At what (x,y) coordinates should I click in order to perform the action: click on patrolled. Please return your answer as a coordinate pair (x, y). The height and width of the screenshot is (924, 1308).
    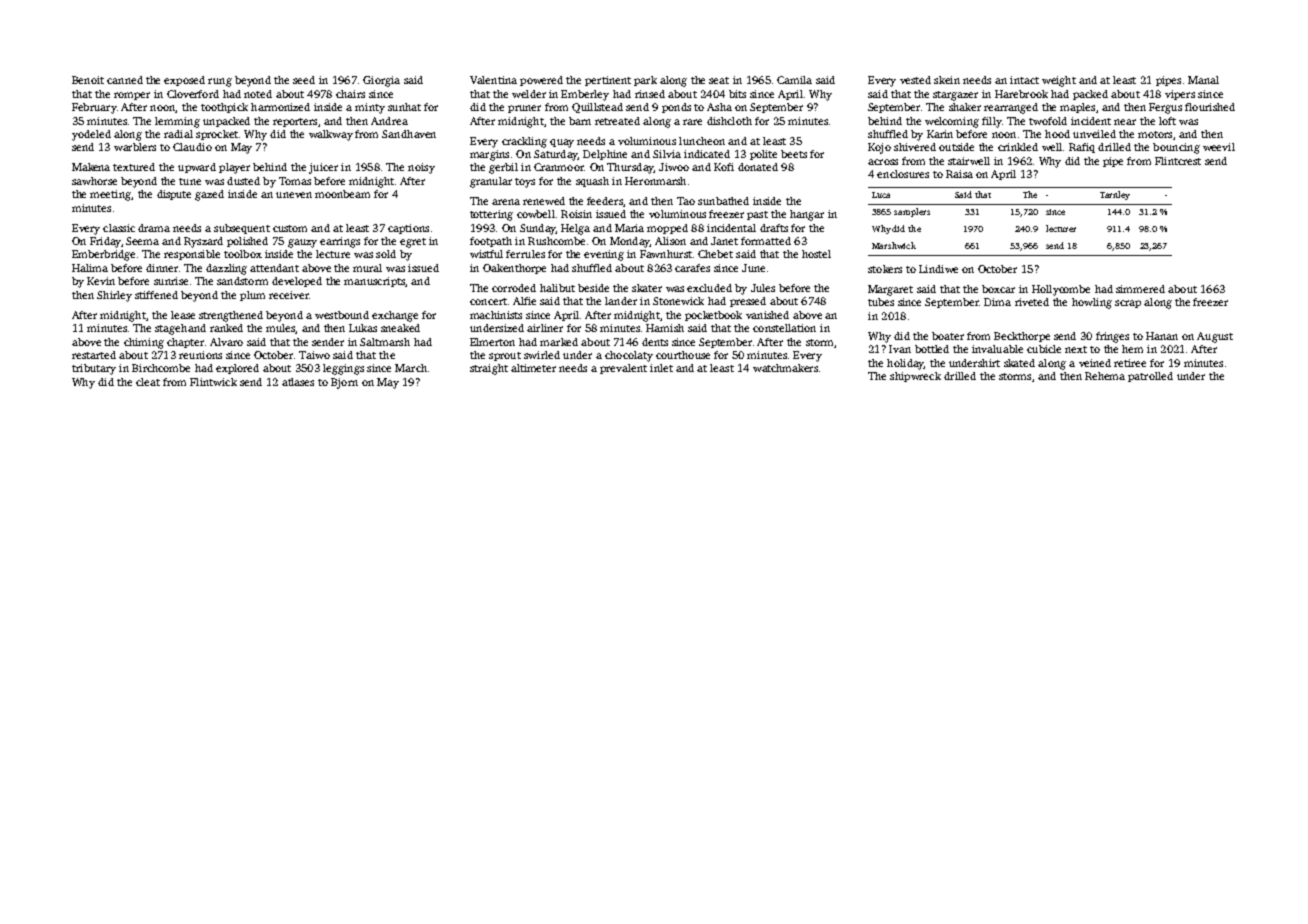
    Looking at the image, I should click on (1150, 377).
